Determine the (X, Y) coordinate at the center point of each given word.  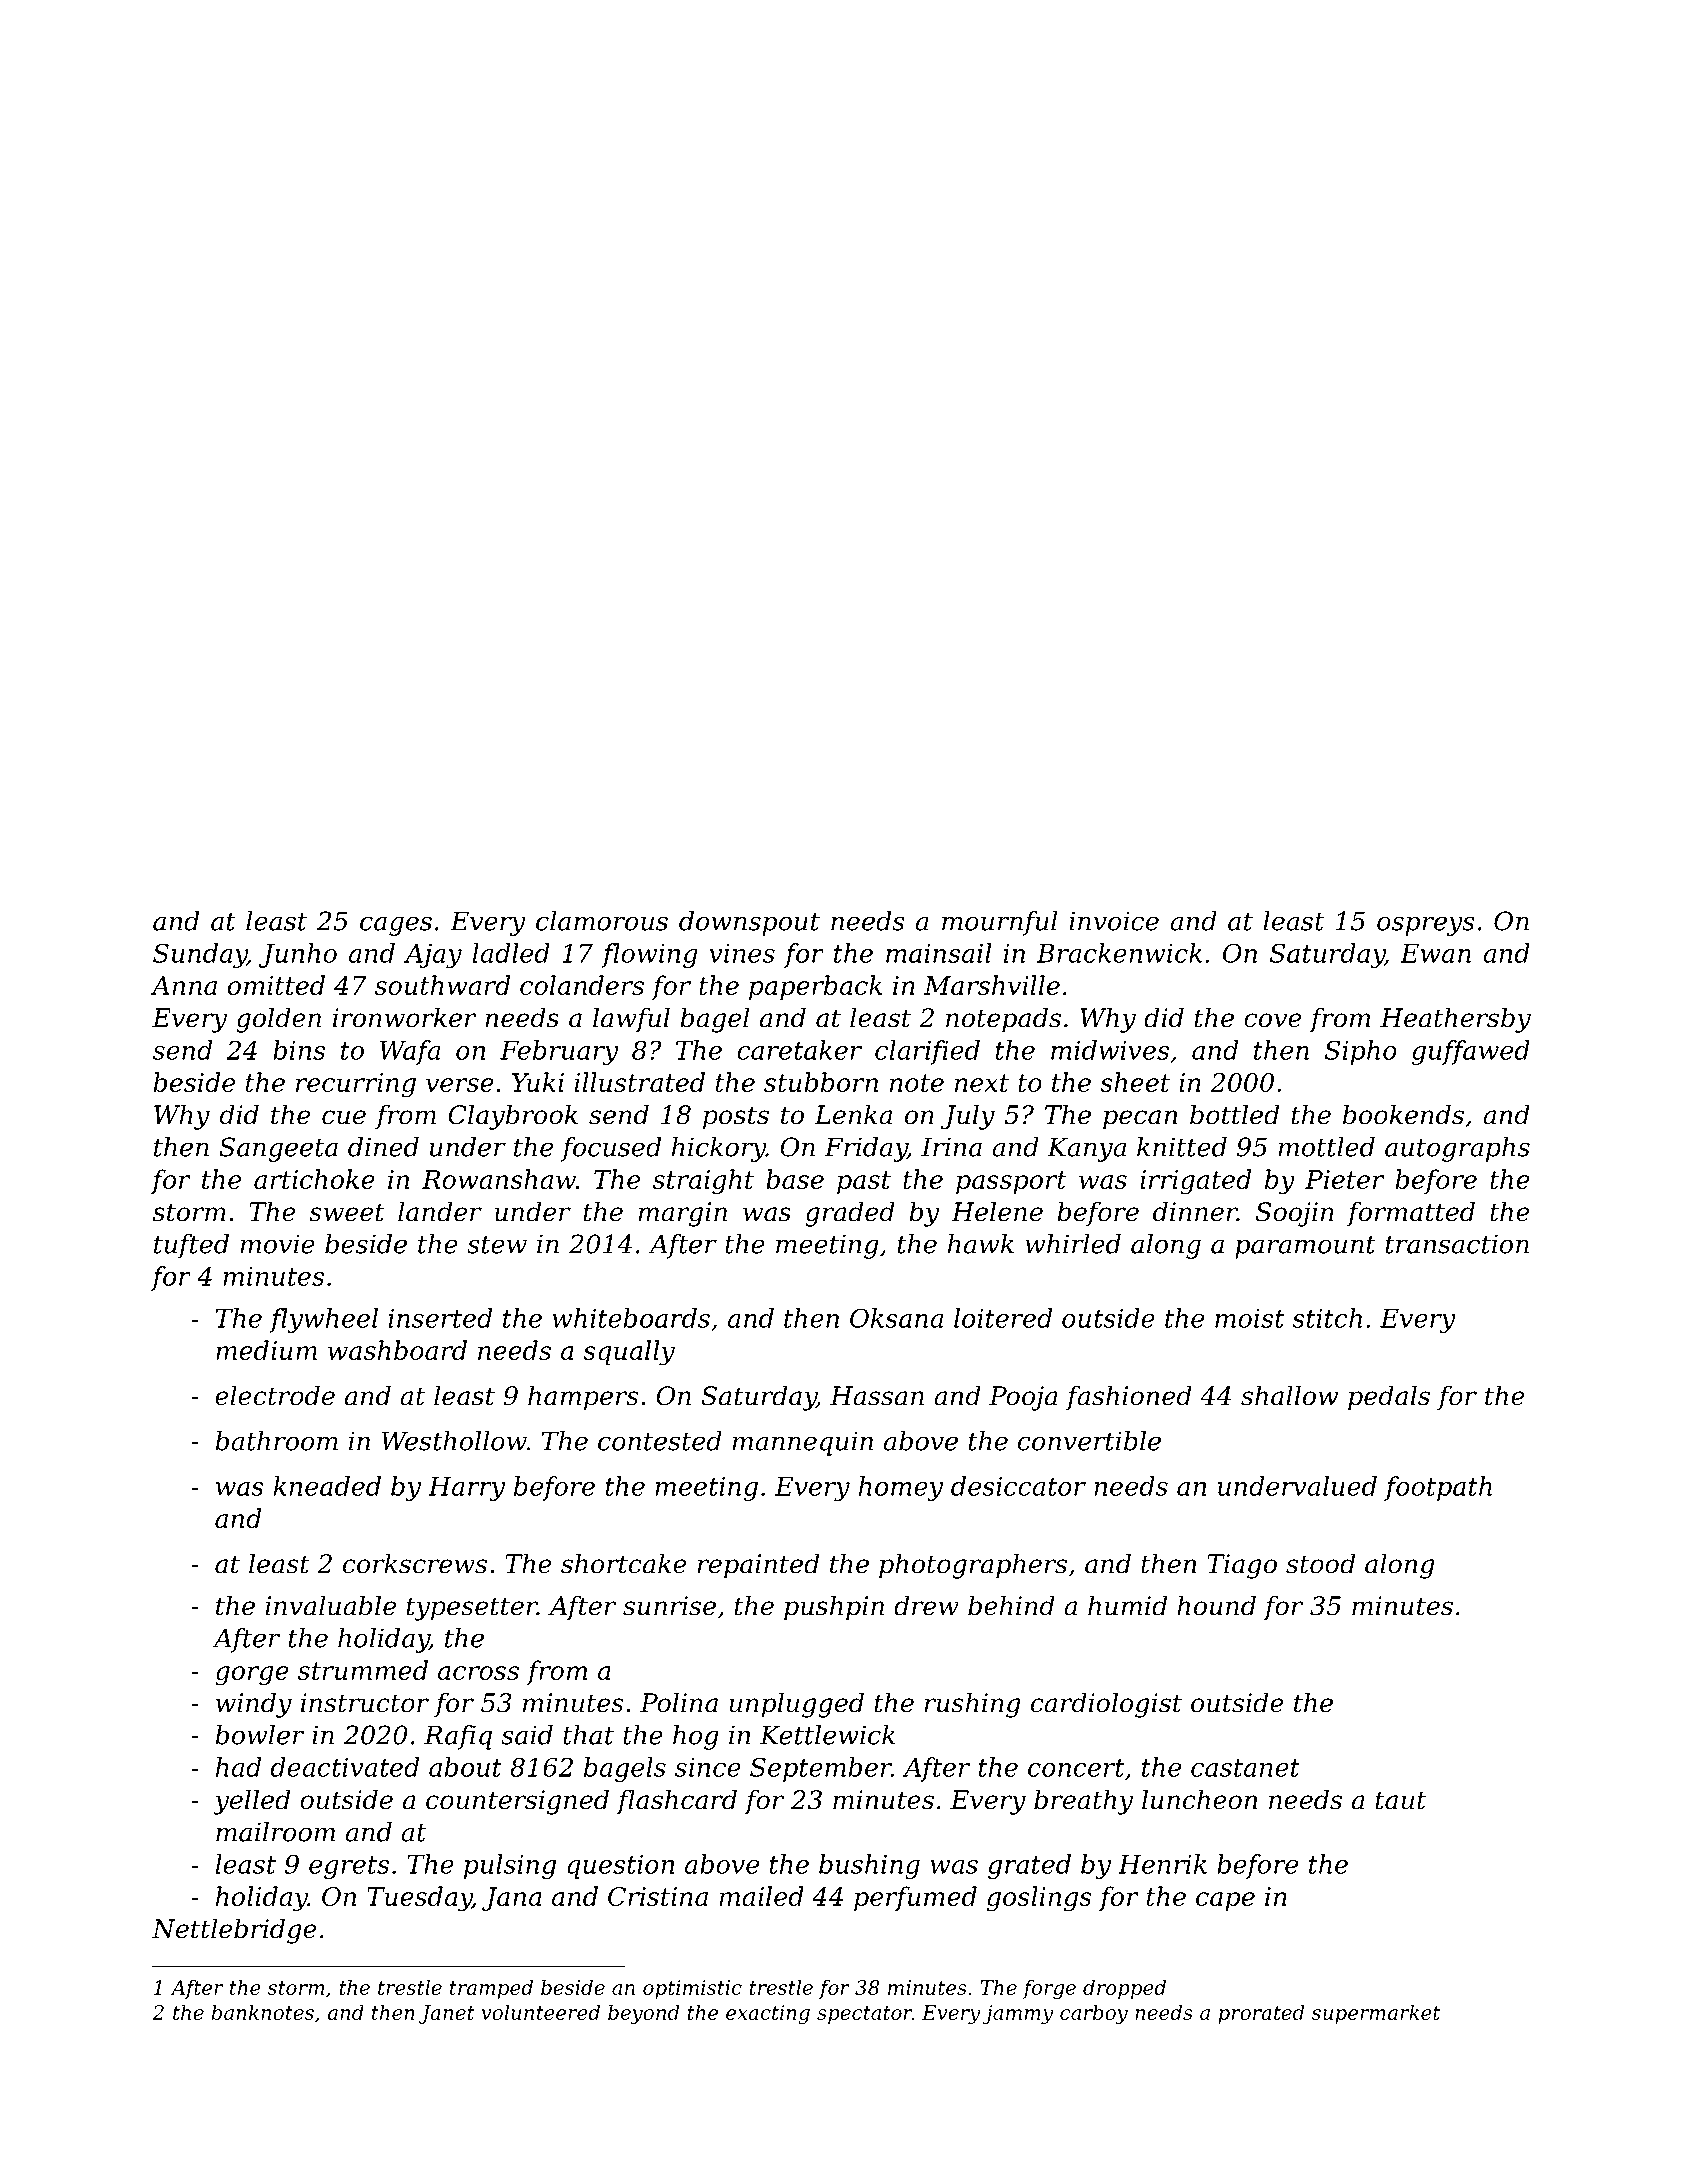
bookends (1403, 1114)
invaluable (330, 1605)
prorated (1261, 2014)
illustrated (639, 1082)
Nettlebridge (234, 1931)
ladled (511, 953)
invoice (1114, 921)
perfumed (915, 1898)
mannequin (802, 1443)
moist (1249, 1318)
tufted (191, 1246)
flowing (649, 955)
